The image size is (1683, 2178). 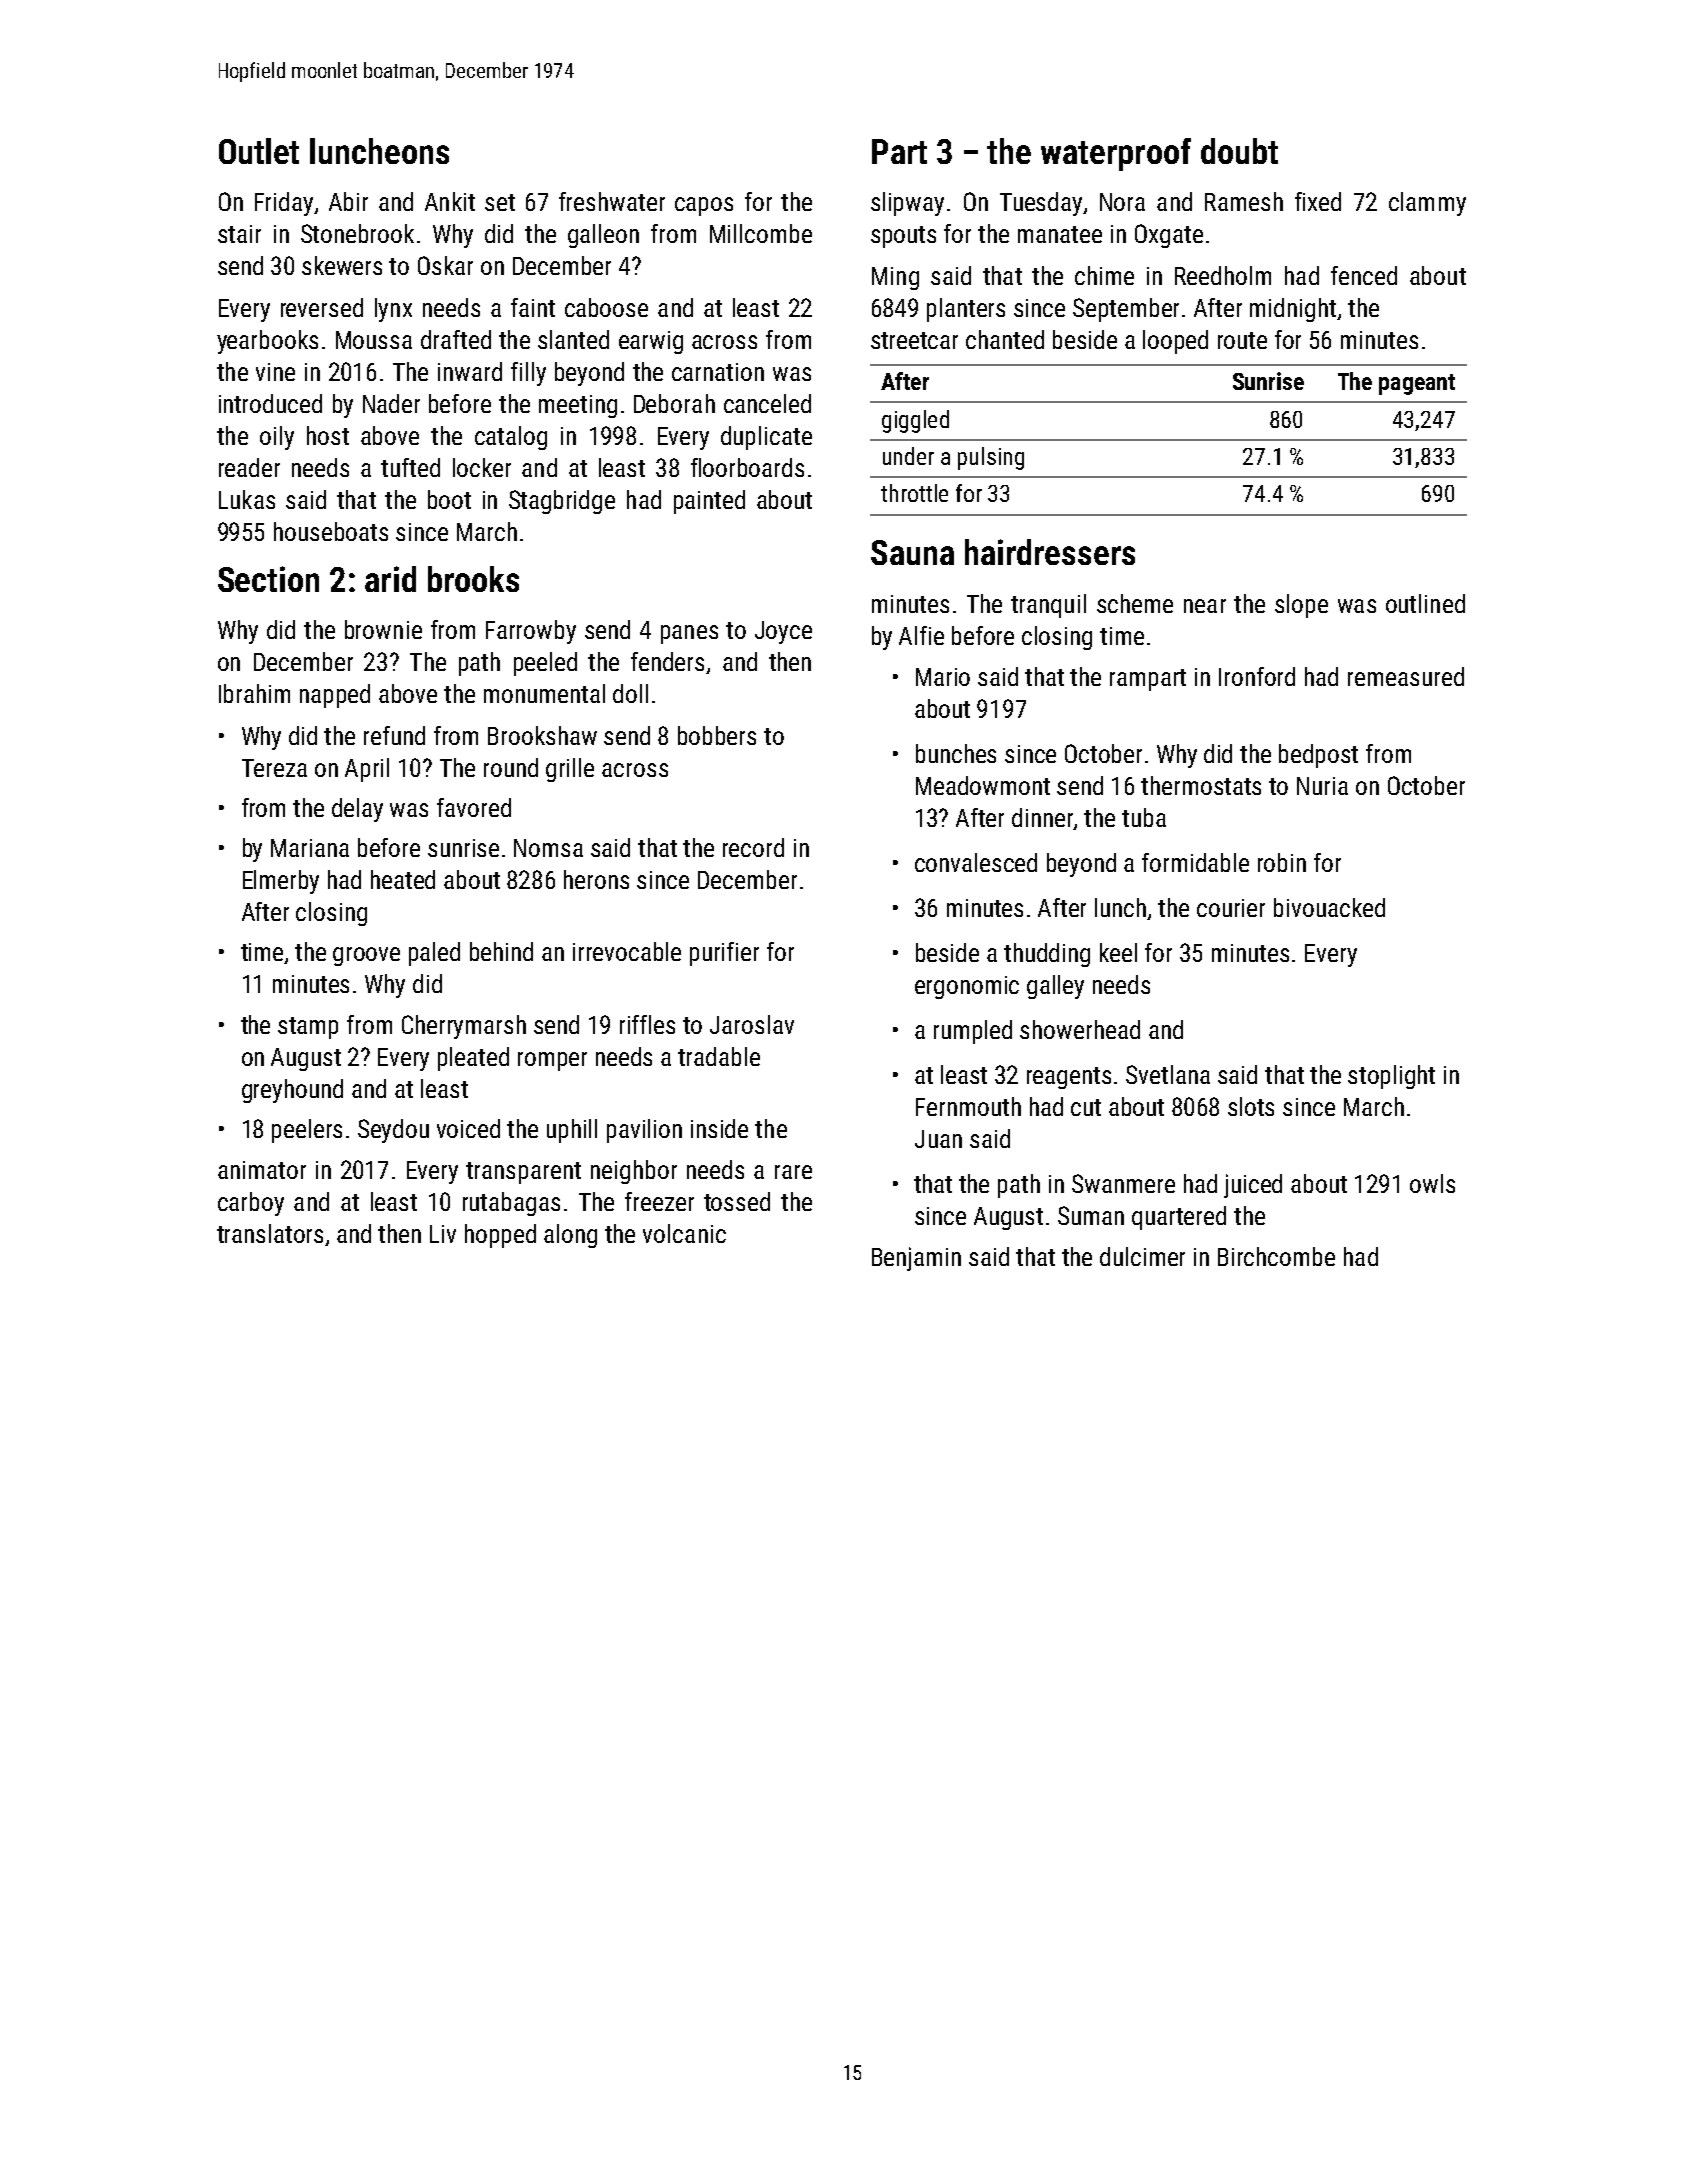 What do you see at coordinates (1301, 606) in the page?
I see `slope` at bounding box center [1301, 606].
